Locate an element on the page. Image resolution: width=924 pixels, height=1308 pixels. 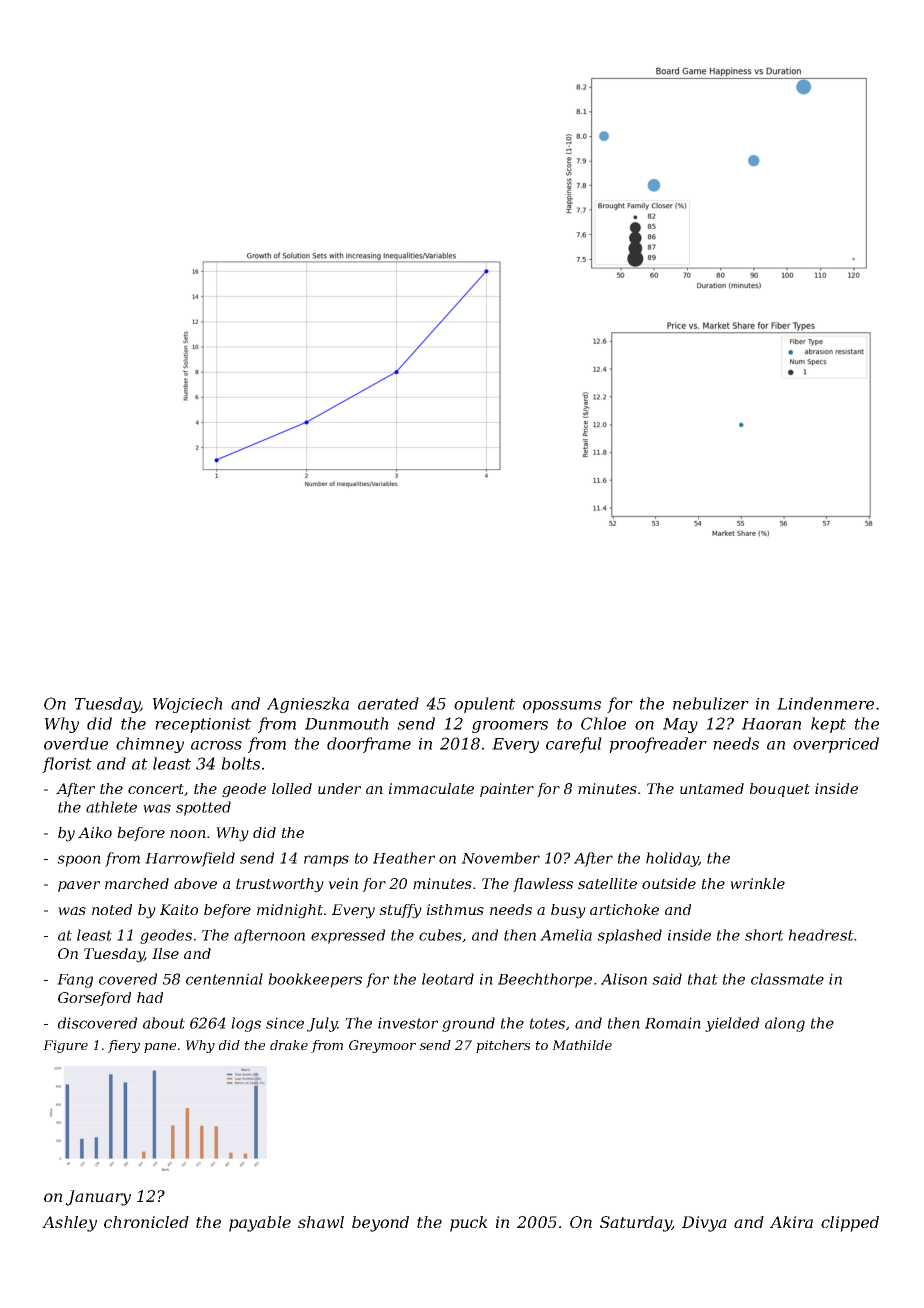
payable is located at coordinates (260, 1224).
